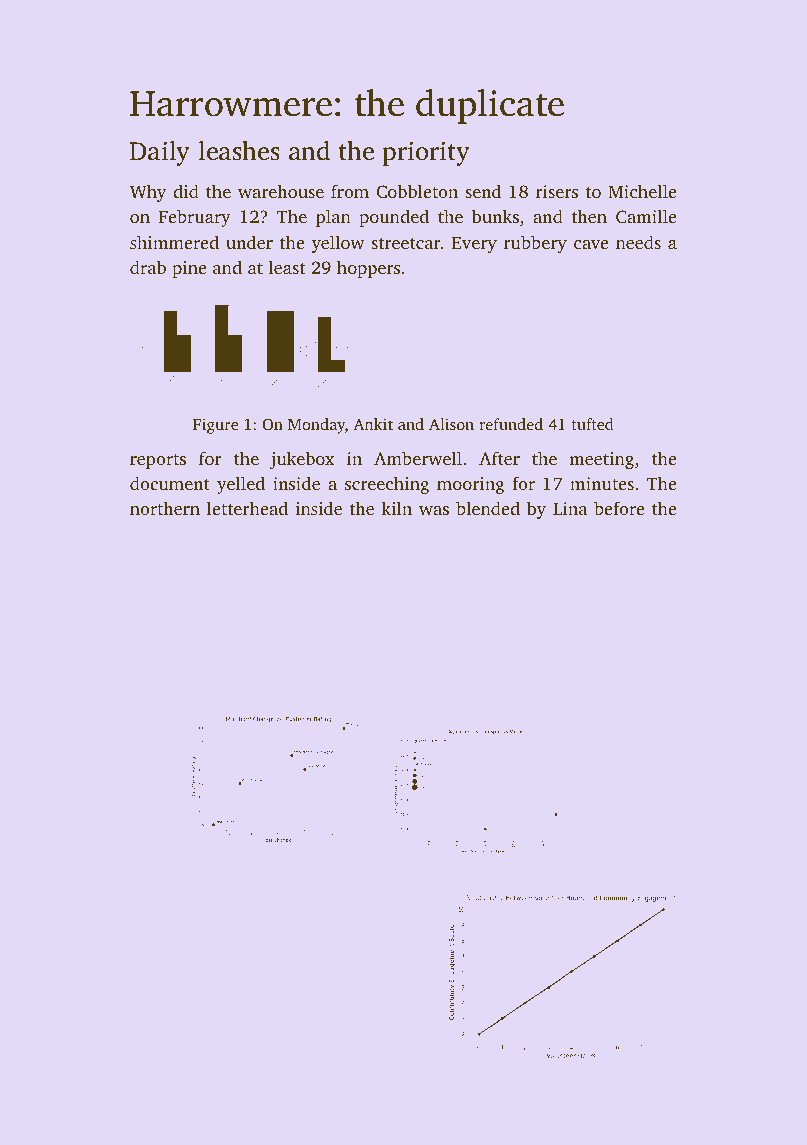  Describe the element at coordinates (148, 267) in the image. I see `drab` at that location.
